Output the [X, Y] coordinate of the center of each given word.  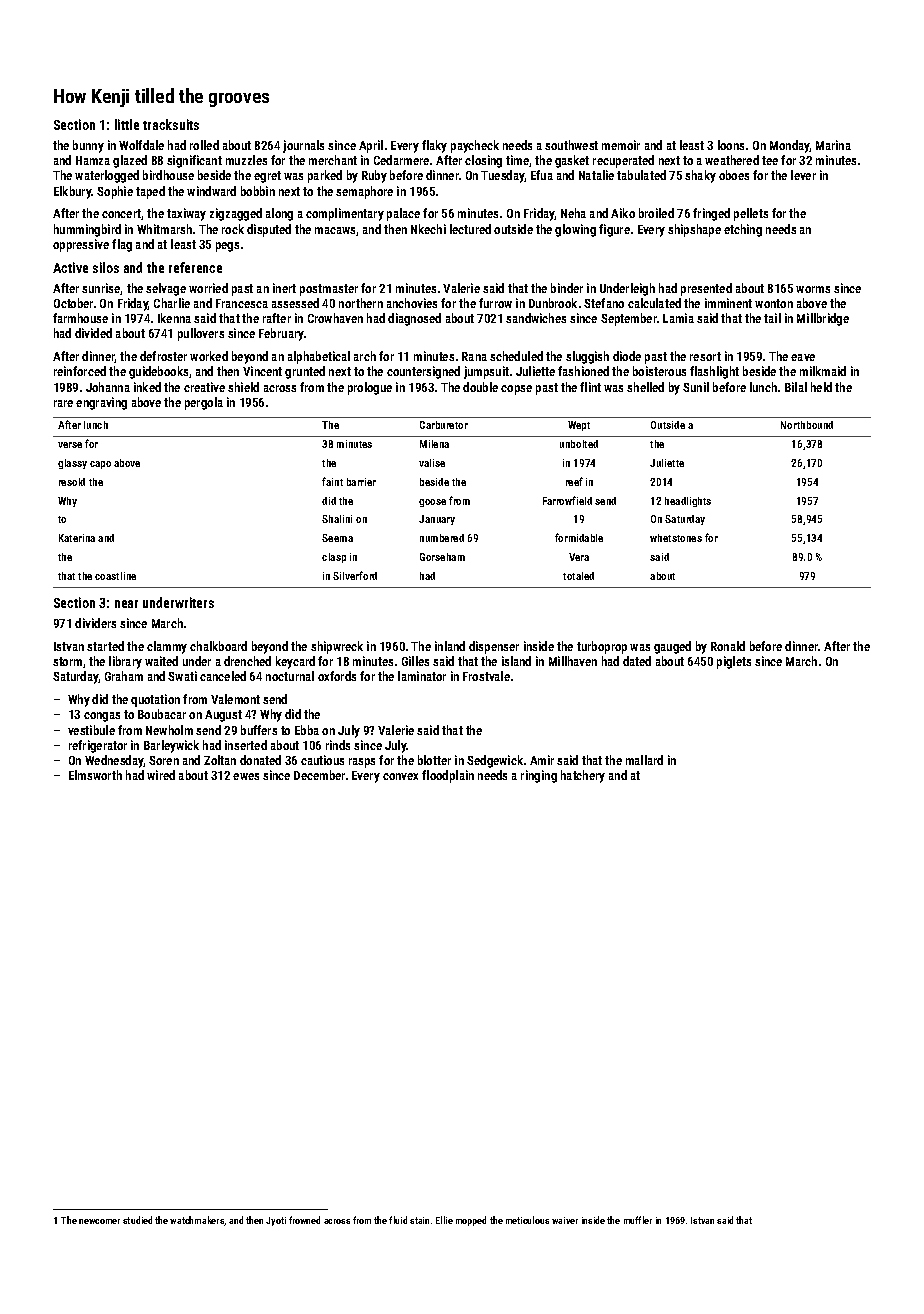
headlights [688, 502]
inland [450, 646]
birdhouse [168, 175]
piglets [734, 662]
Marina [833, 145]
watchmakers [197, 1221]
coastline [115, 576]
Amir [542, 760]
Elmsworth [95, 775]
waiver [565, 1220]
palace [403, 214]
